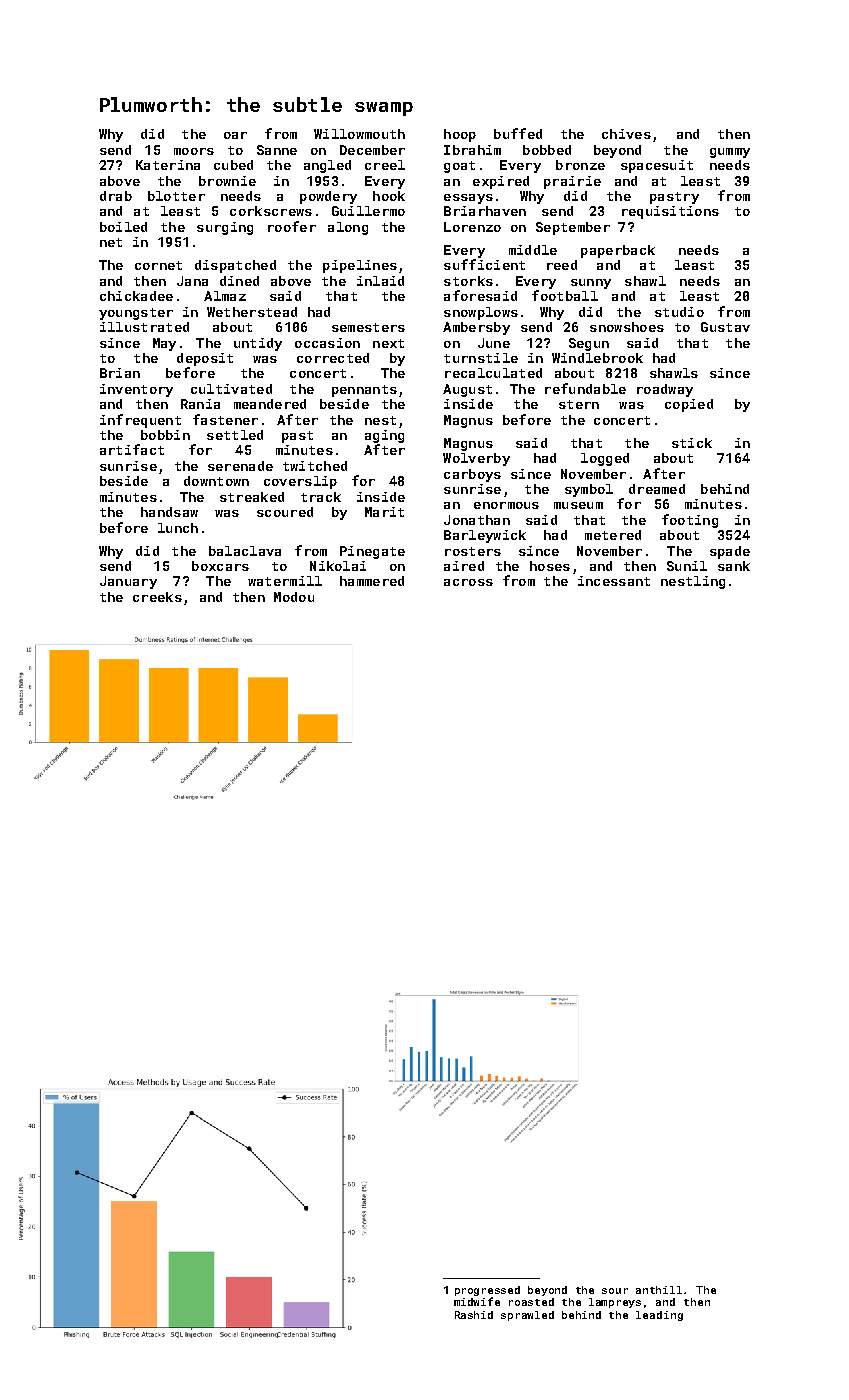 The width and height of the screenshot is (849, 1400). Describe the element at coordinates (689, 405) in the screenshot. I see `copied` at that location.
